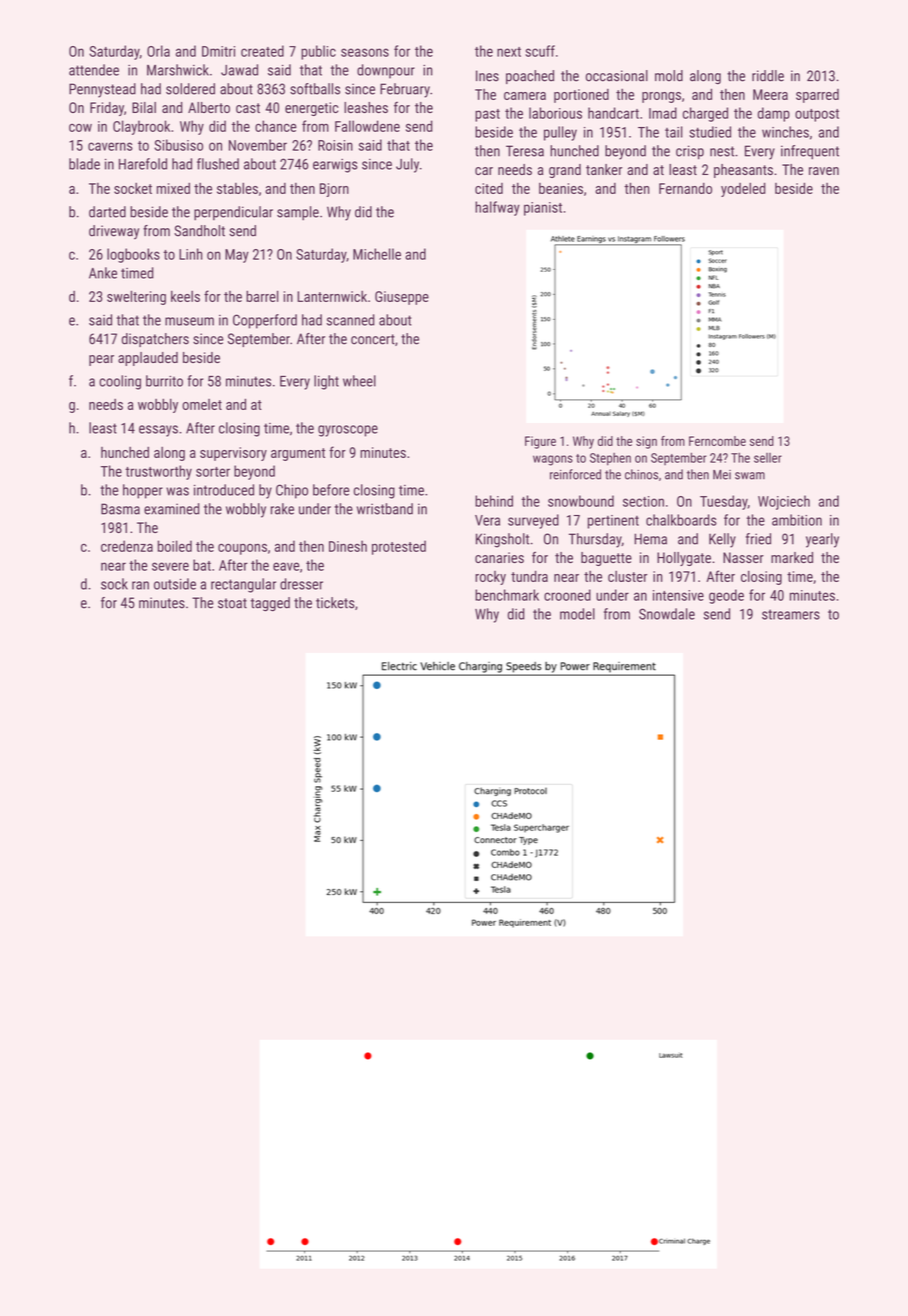 Image resolution: width=908 pixels, height=1316 pixels. I want to click on Orla, so click(158, 51).
